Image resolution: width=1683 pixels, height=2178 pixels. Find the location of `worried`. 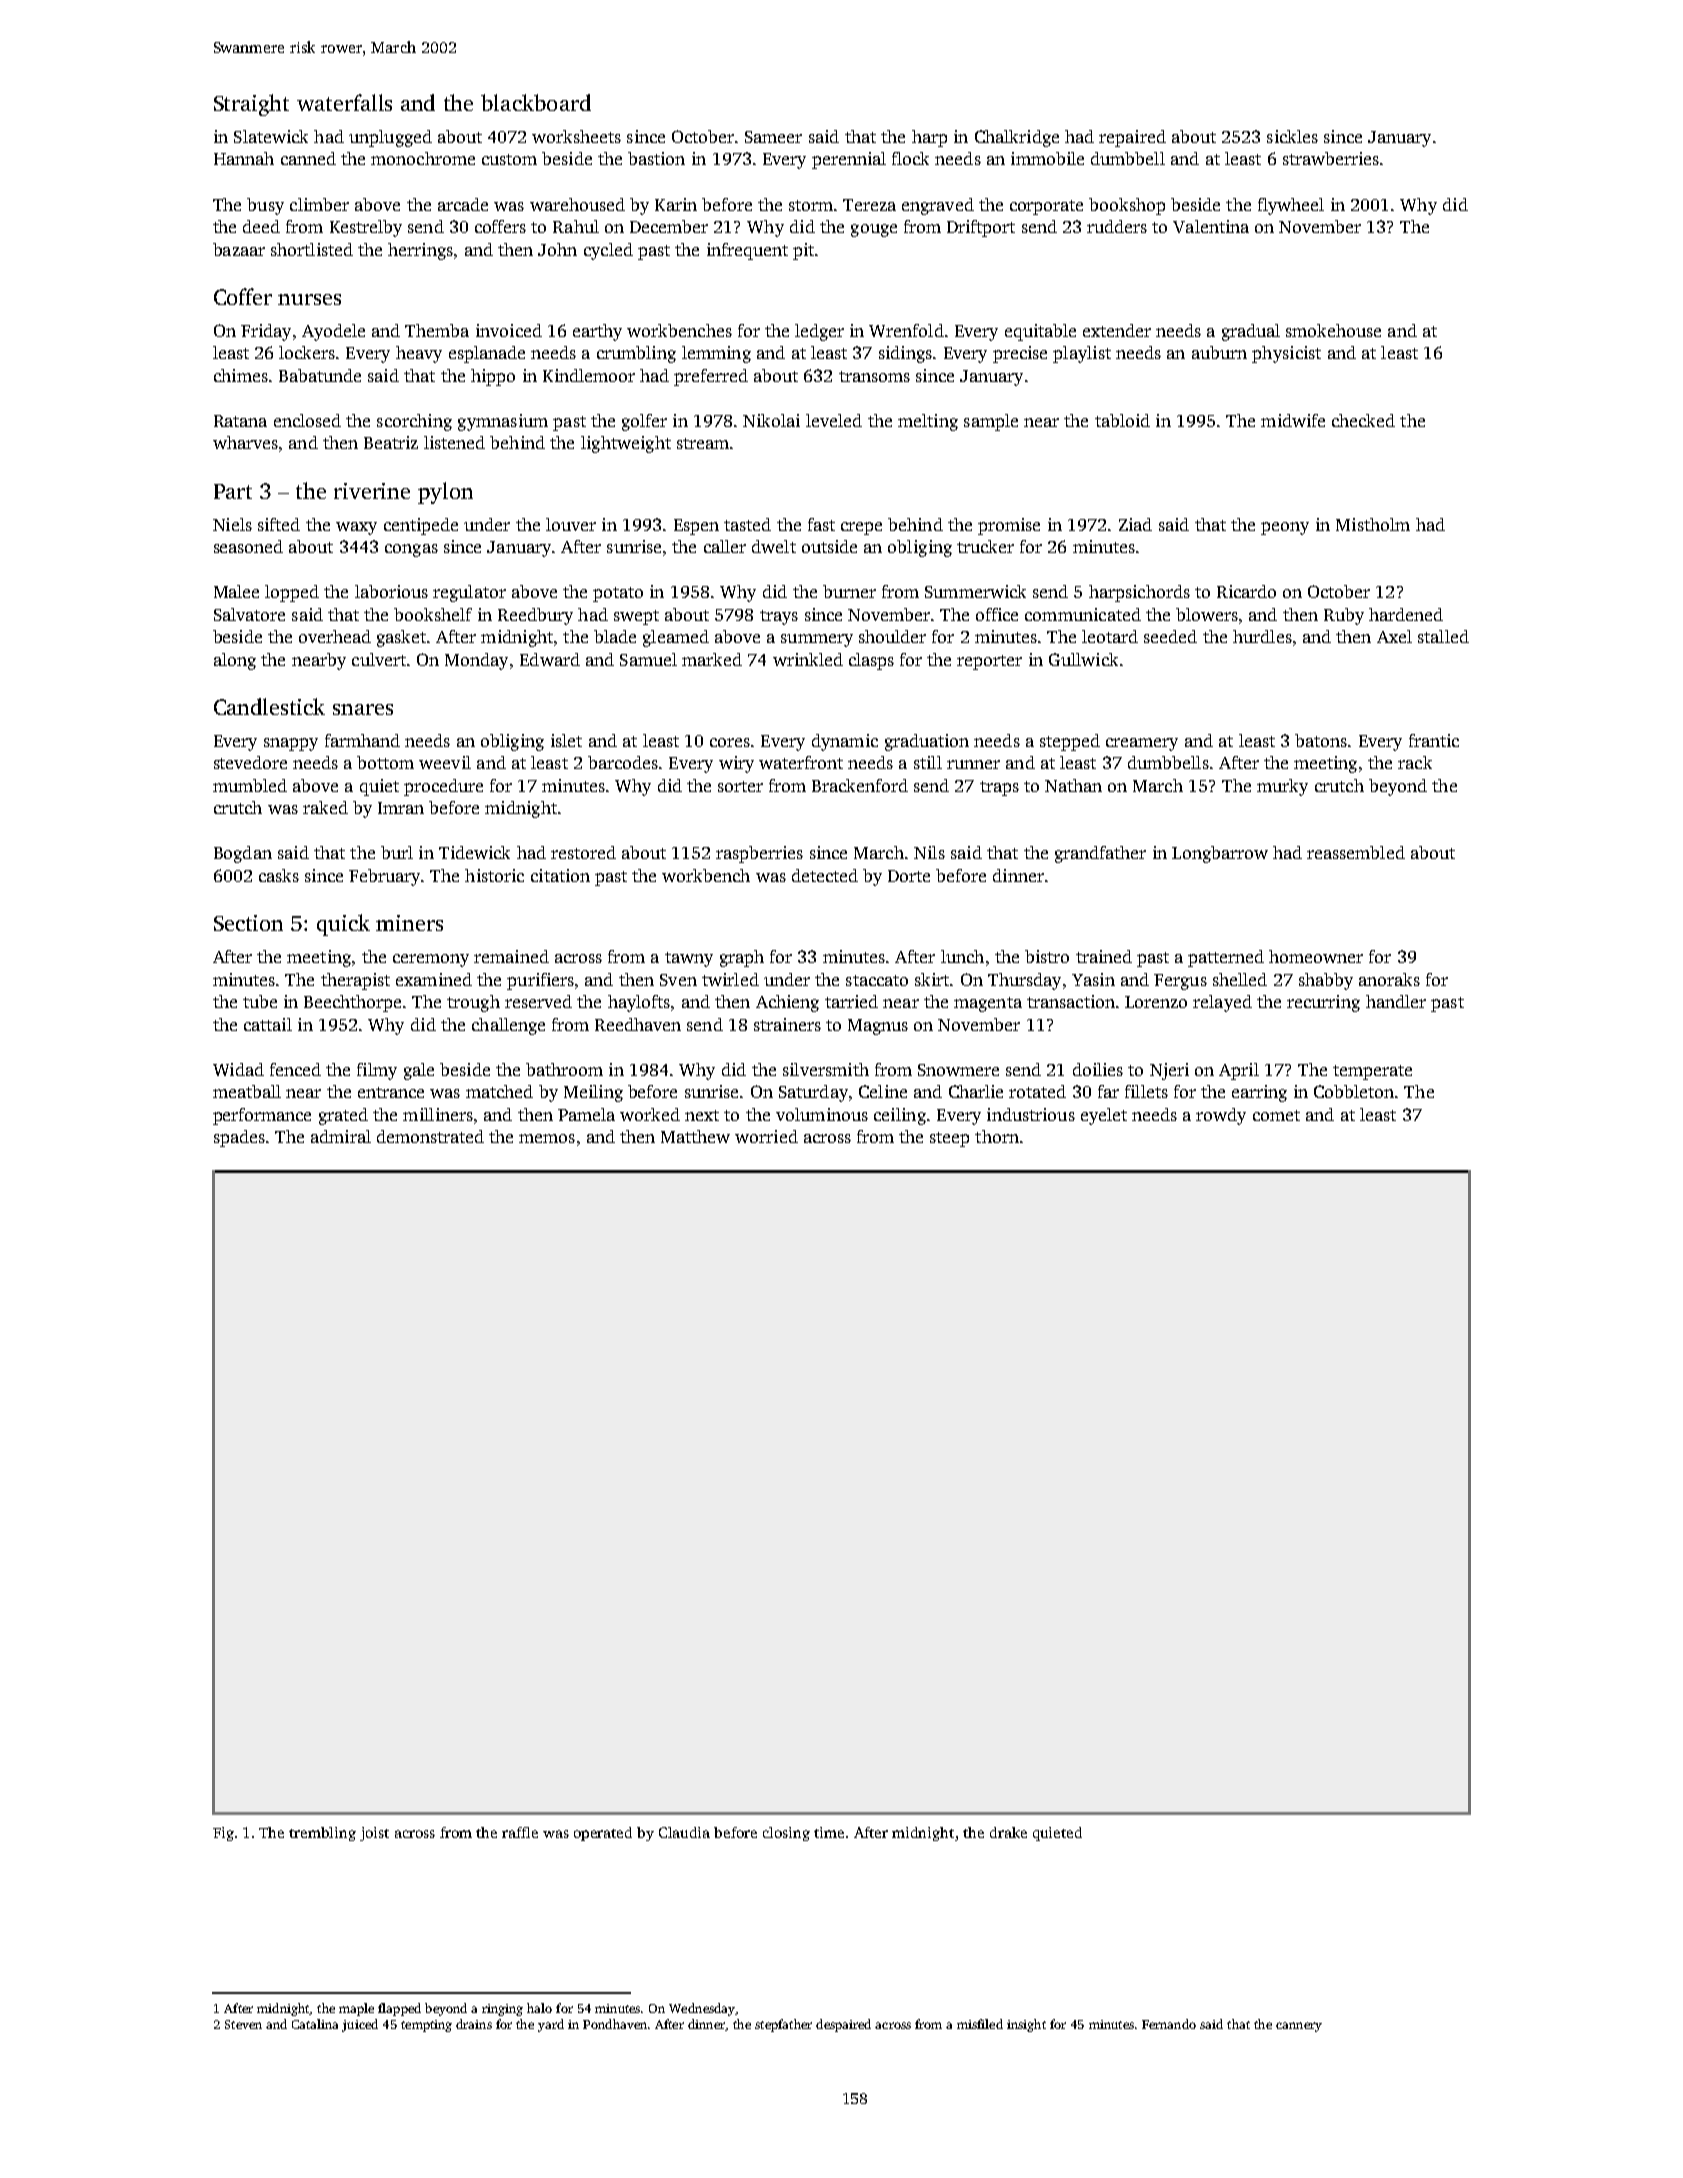

worried is located at coordinates (766, 1136).
